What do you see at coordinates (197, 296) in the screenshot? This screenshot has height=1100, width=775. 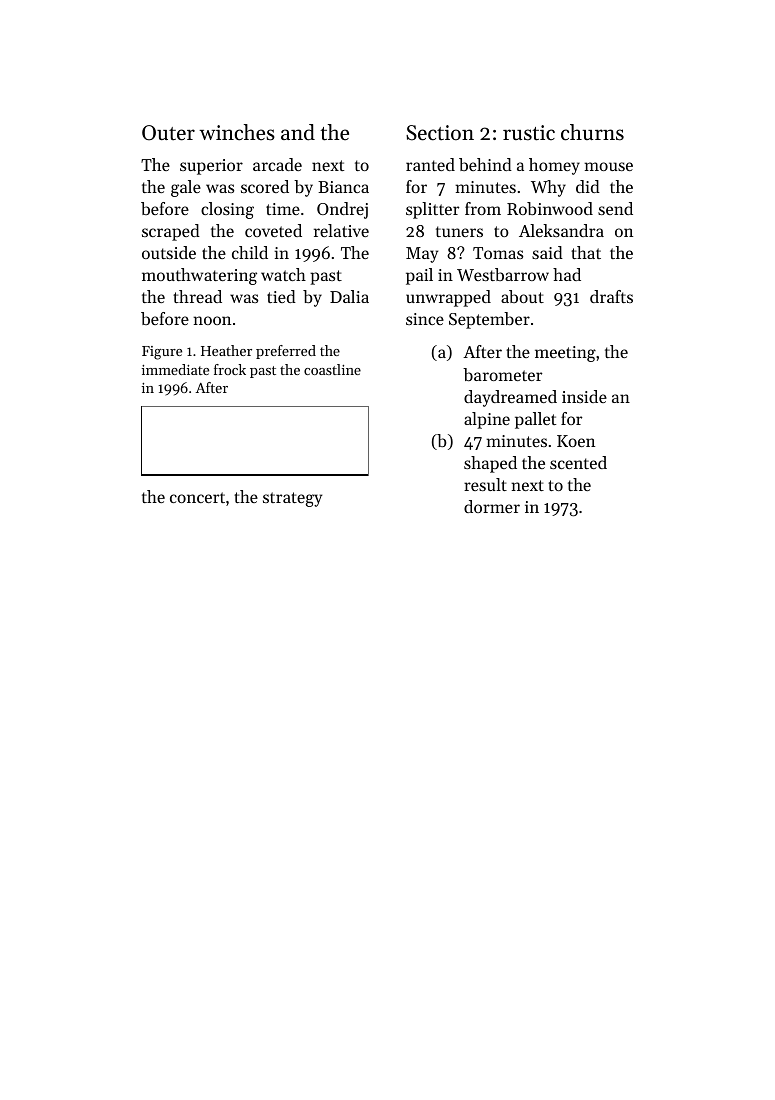 I see `thread` at bounding box center [197, 296].
